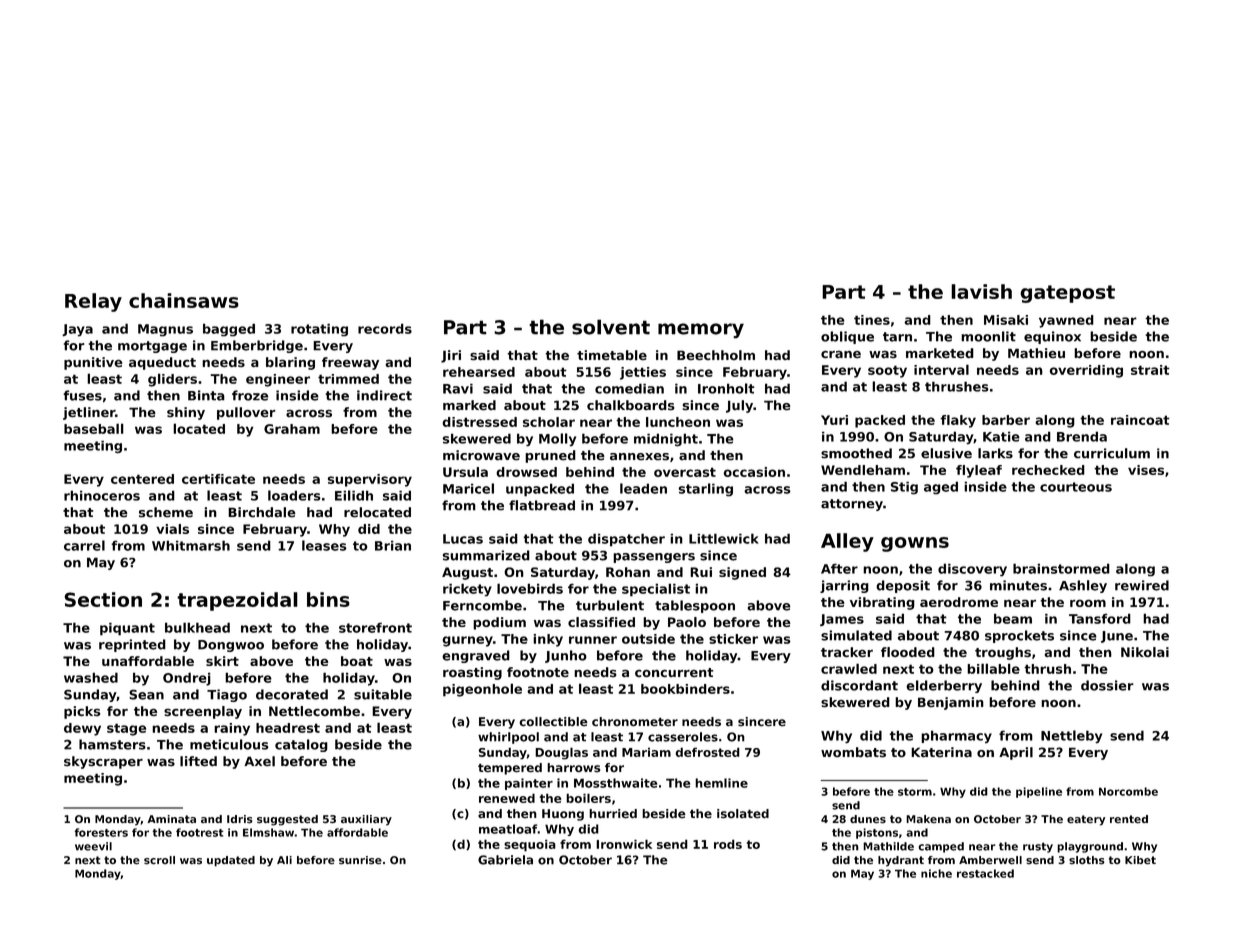 This document has width=1233, height=952. Describe the element at coordinates (94, 428) in the document. I see `baseball` at that location.
